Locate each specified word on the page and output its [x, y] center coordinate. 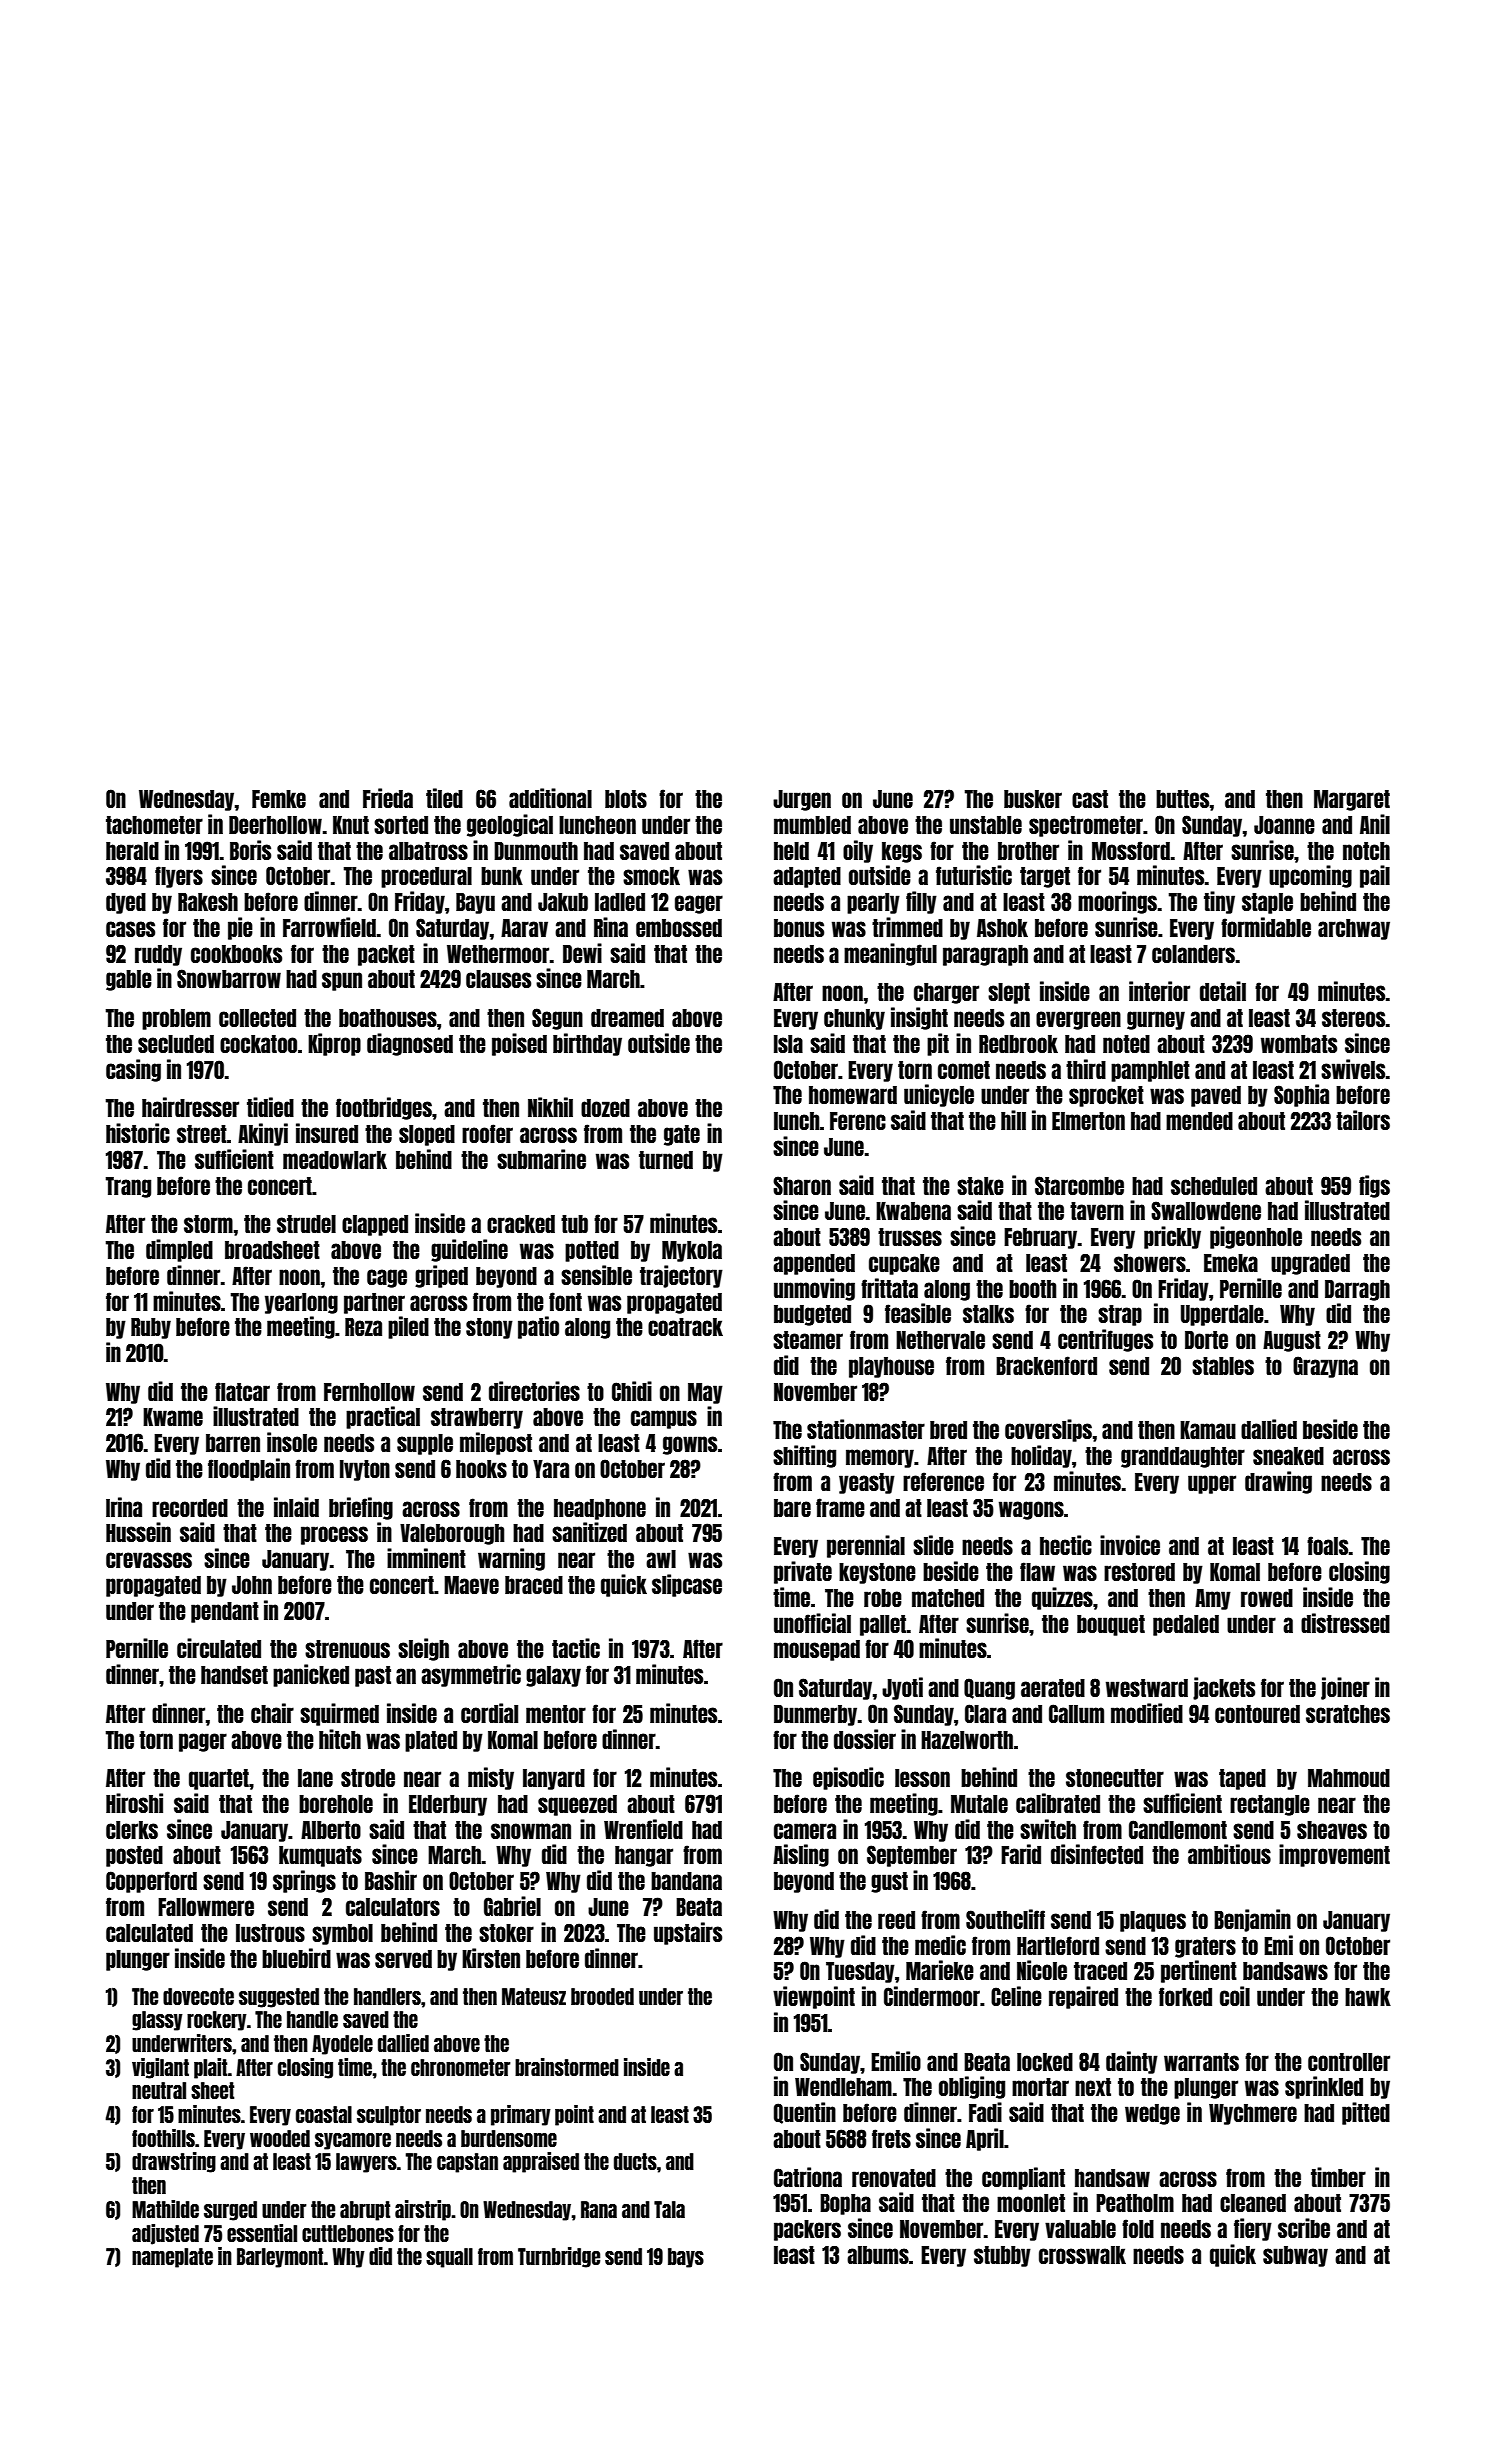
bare [792, 1508]
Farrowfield [329, 927]
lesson [922, 1778]
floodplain [249, 1469]
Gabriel [512, 1906]
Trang [128, 1187]
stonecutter [1115, 1778]
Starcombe [1079, 1185]
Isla [788, 1044]
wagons [1031, 1510]
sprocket [1106, 1096]
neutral [159, 2090]
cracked [521, 1224]
